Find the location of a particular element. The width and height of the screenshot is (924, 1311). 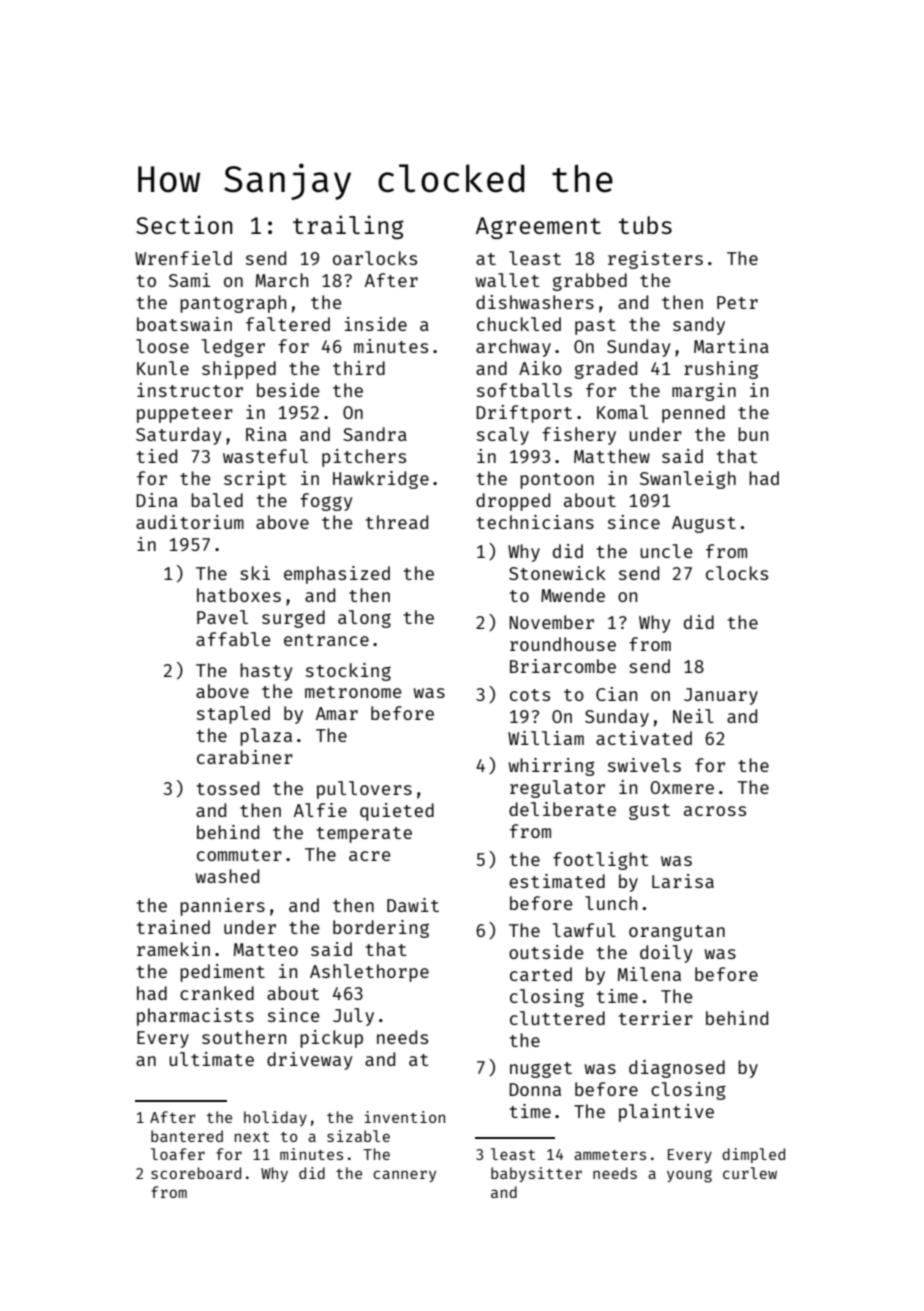

Martina is located at coordinates (731, 346).
